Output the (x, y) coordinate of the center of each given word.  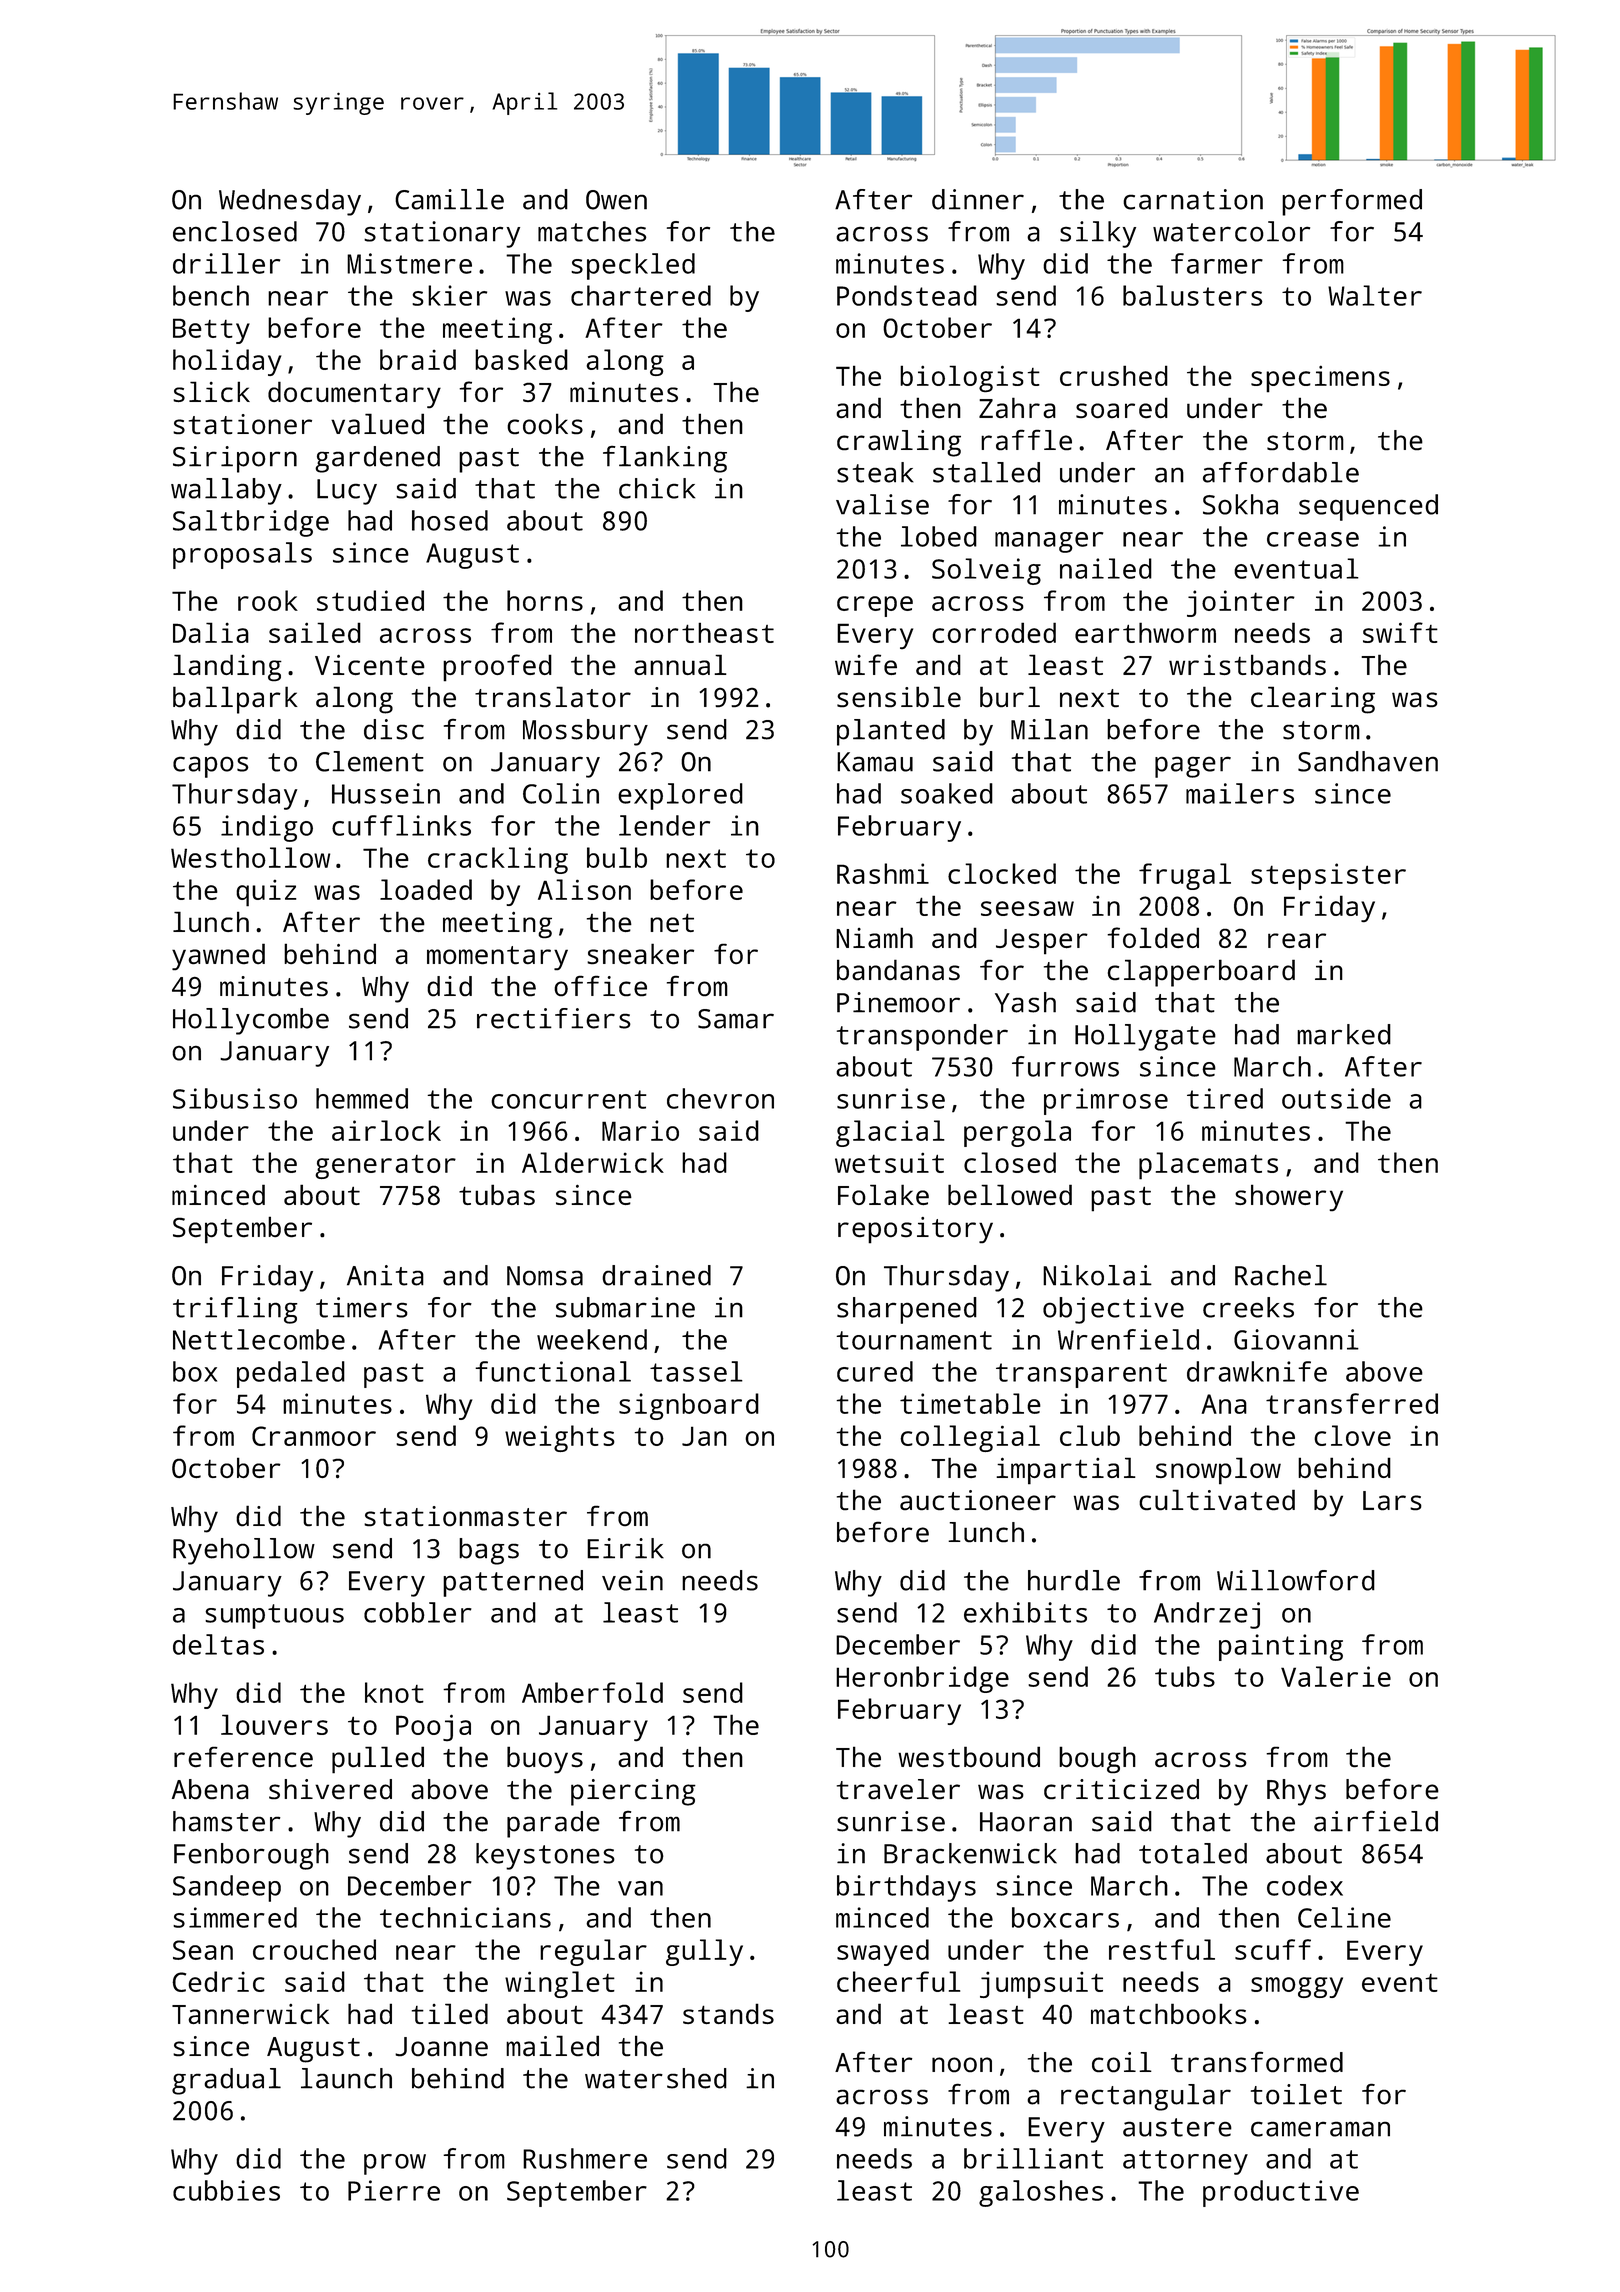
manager (1049, 542)
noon (962, 2064)
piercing (633, 1792)
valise (882, 504)
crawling (899, 443)
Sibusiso (235, 1098)
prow (395, 2164)
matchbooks (1169, 2013)
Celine (1344, 1917)
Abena (210, 1789)
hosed (450, 520)
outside (1336, 1098)
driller (226, 263)
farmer (1217, 263)
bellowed (1010, 1194)
